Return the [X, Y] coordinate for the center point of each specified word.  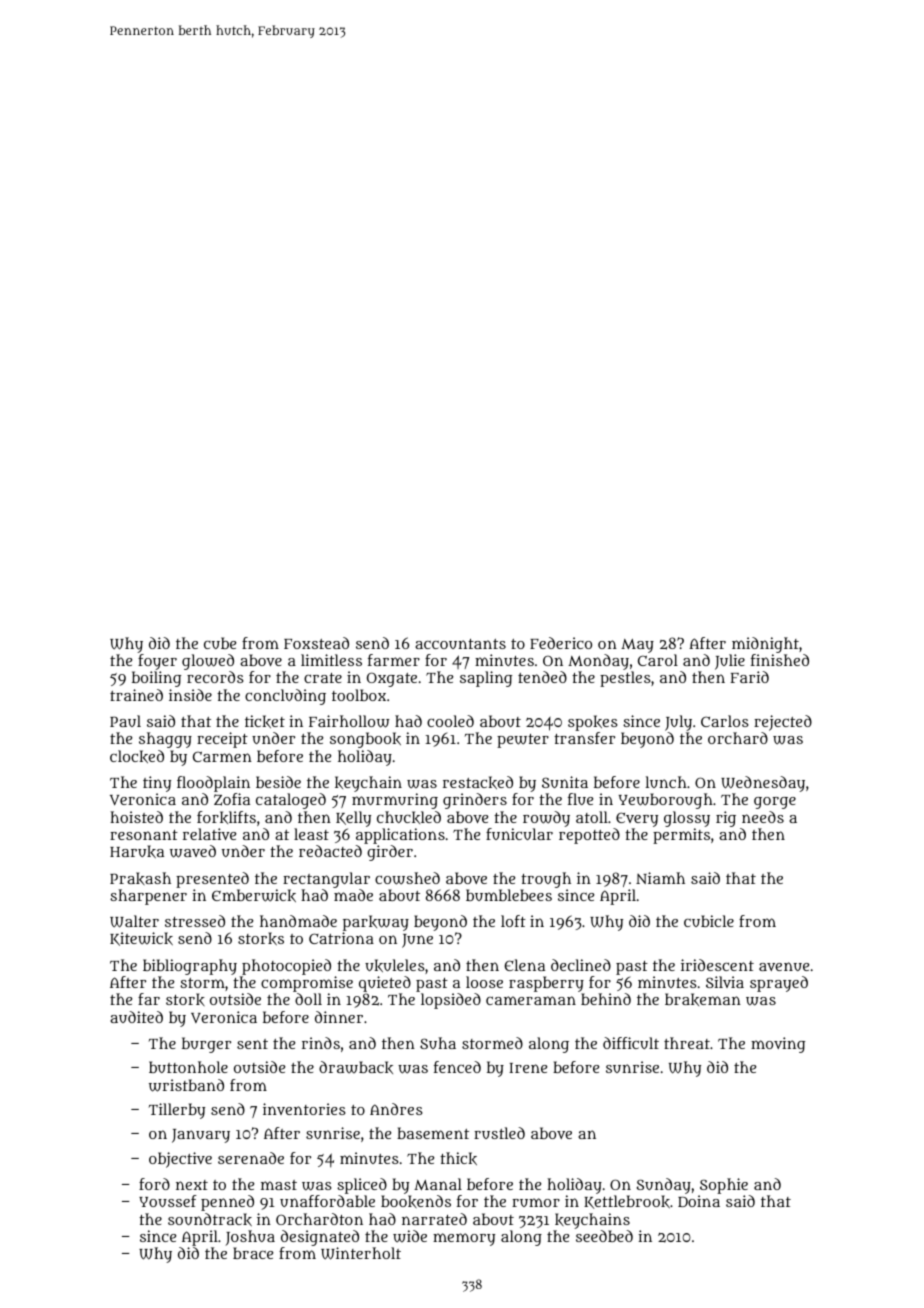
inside [190, 695]
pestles [625, 679]
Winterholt [361, 1253]
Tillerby [177, 1111]
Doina [699, 1201]
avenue [784, 966]
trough [546, 880]
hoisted [136, 817]
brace [253, 1253]
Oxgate [392, 679]
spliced [362, 1186]
